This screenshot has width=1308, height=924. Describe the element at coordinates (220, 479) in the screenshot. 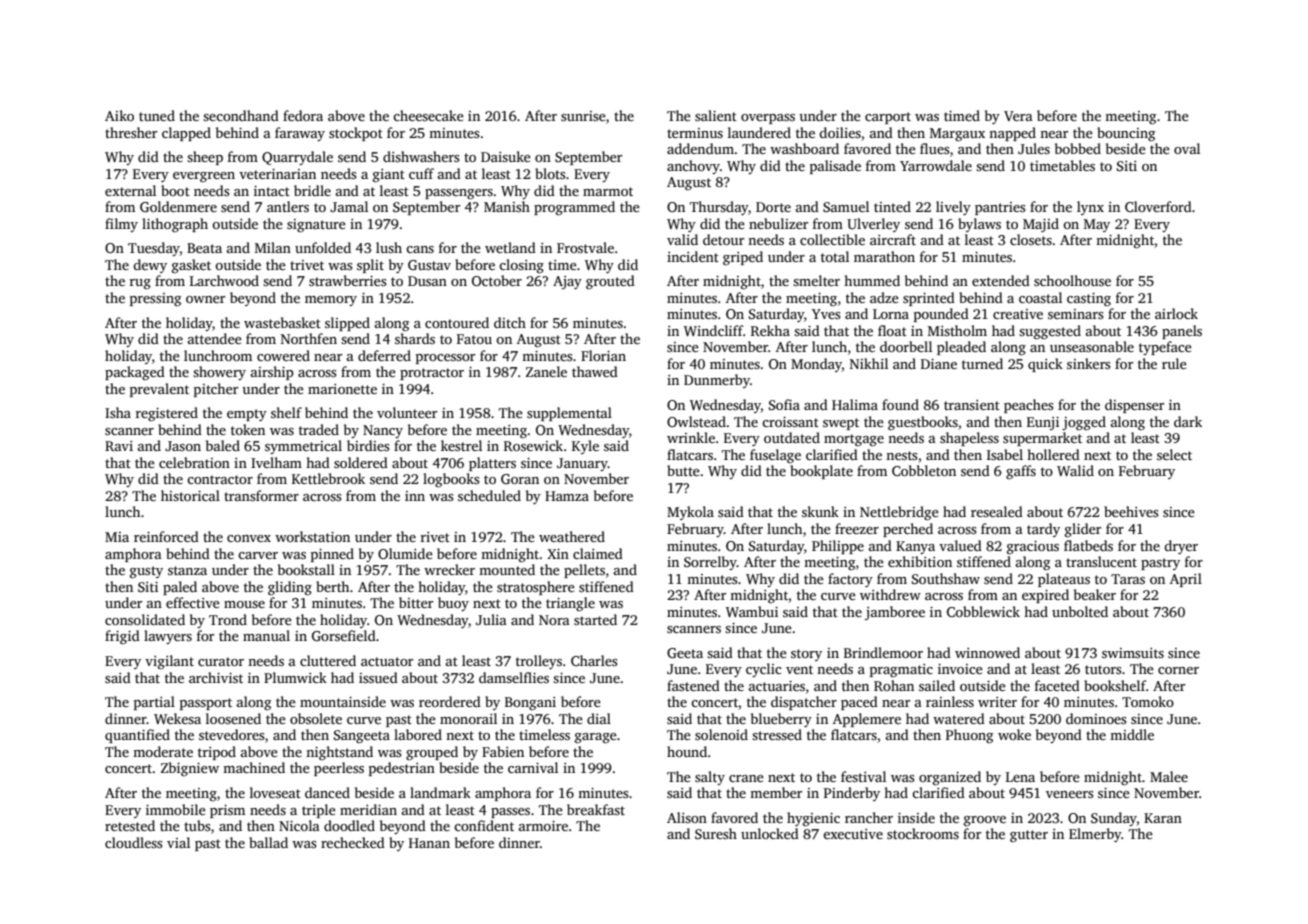

I see `contractor` at that location.
